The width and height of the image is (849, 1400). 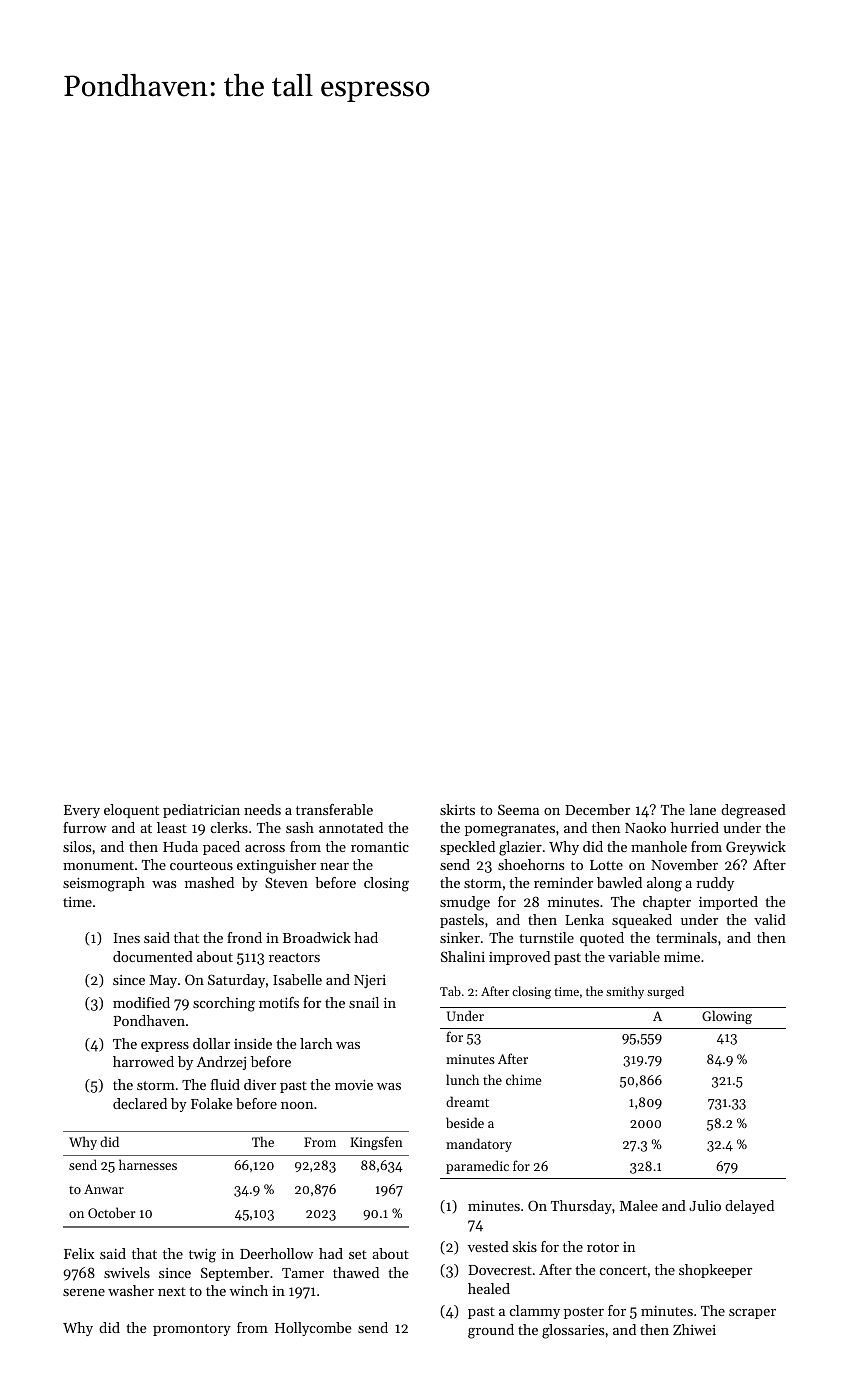 I want to click on Glowing, so click(x=727, y=1017).
